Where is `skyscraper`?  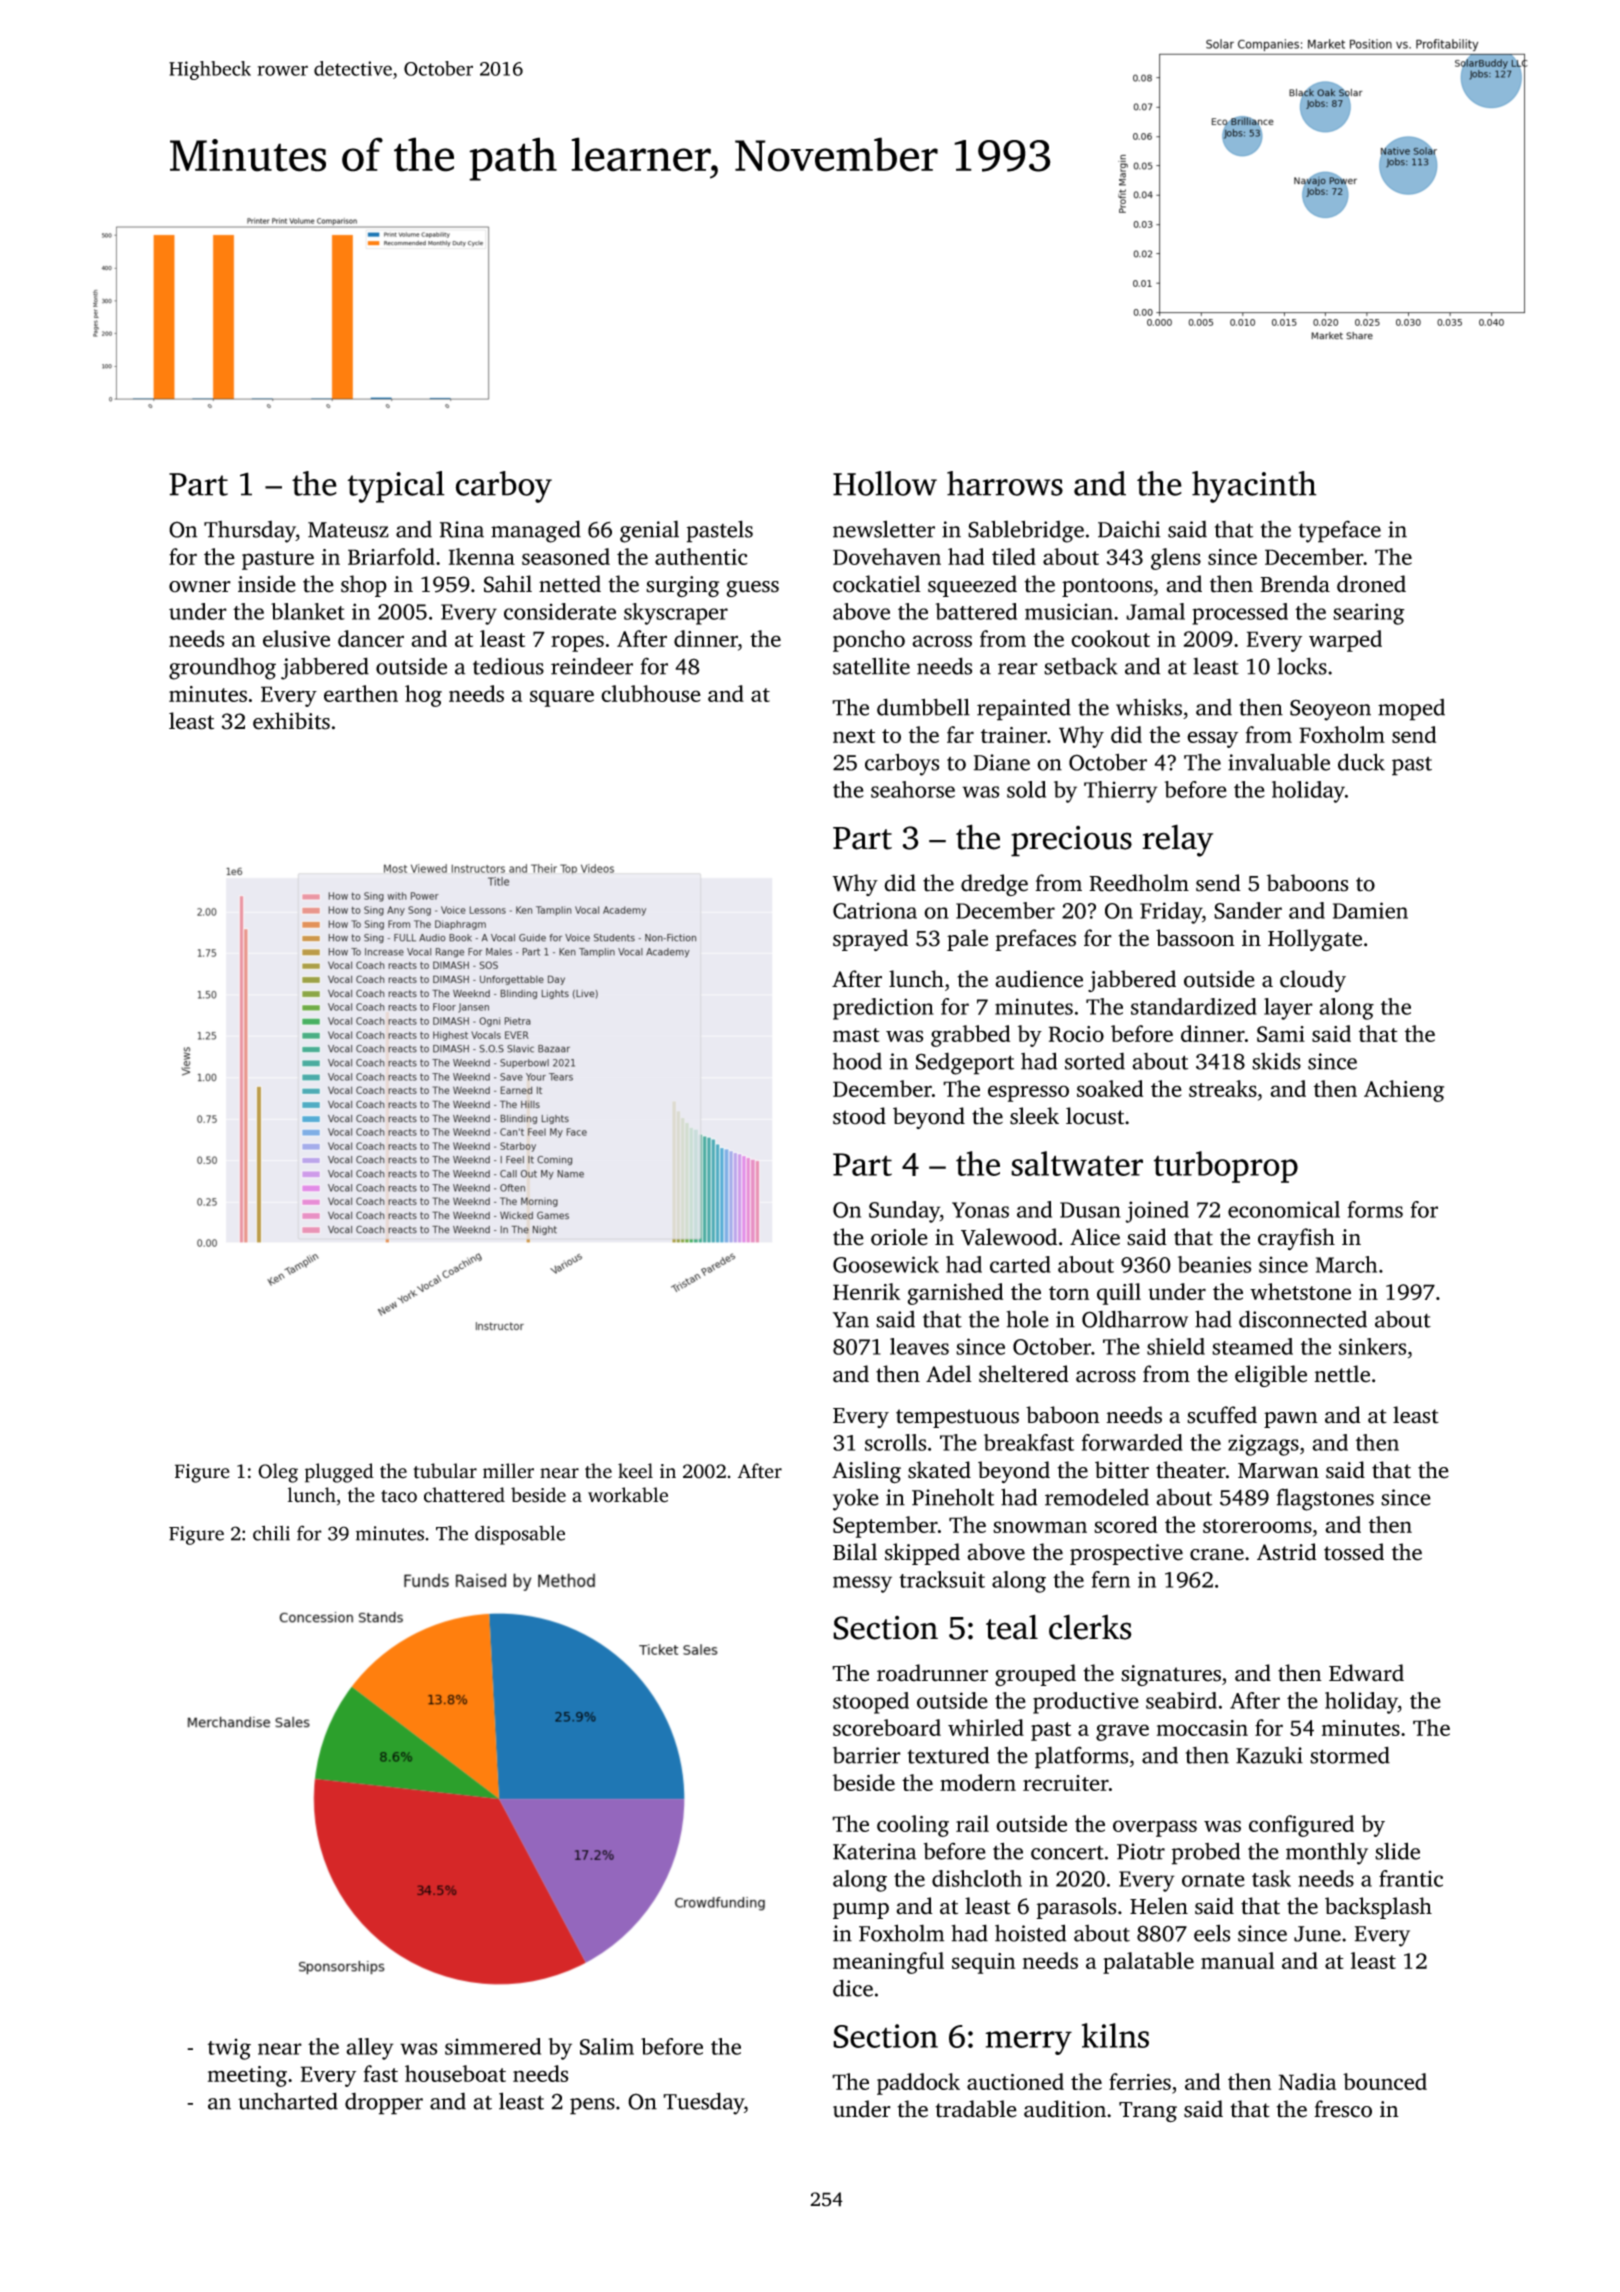
skyscraper is located at coordinates (676, 614).
